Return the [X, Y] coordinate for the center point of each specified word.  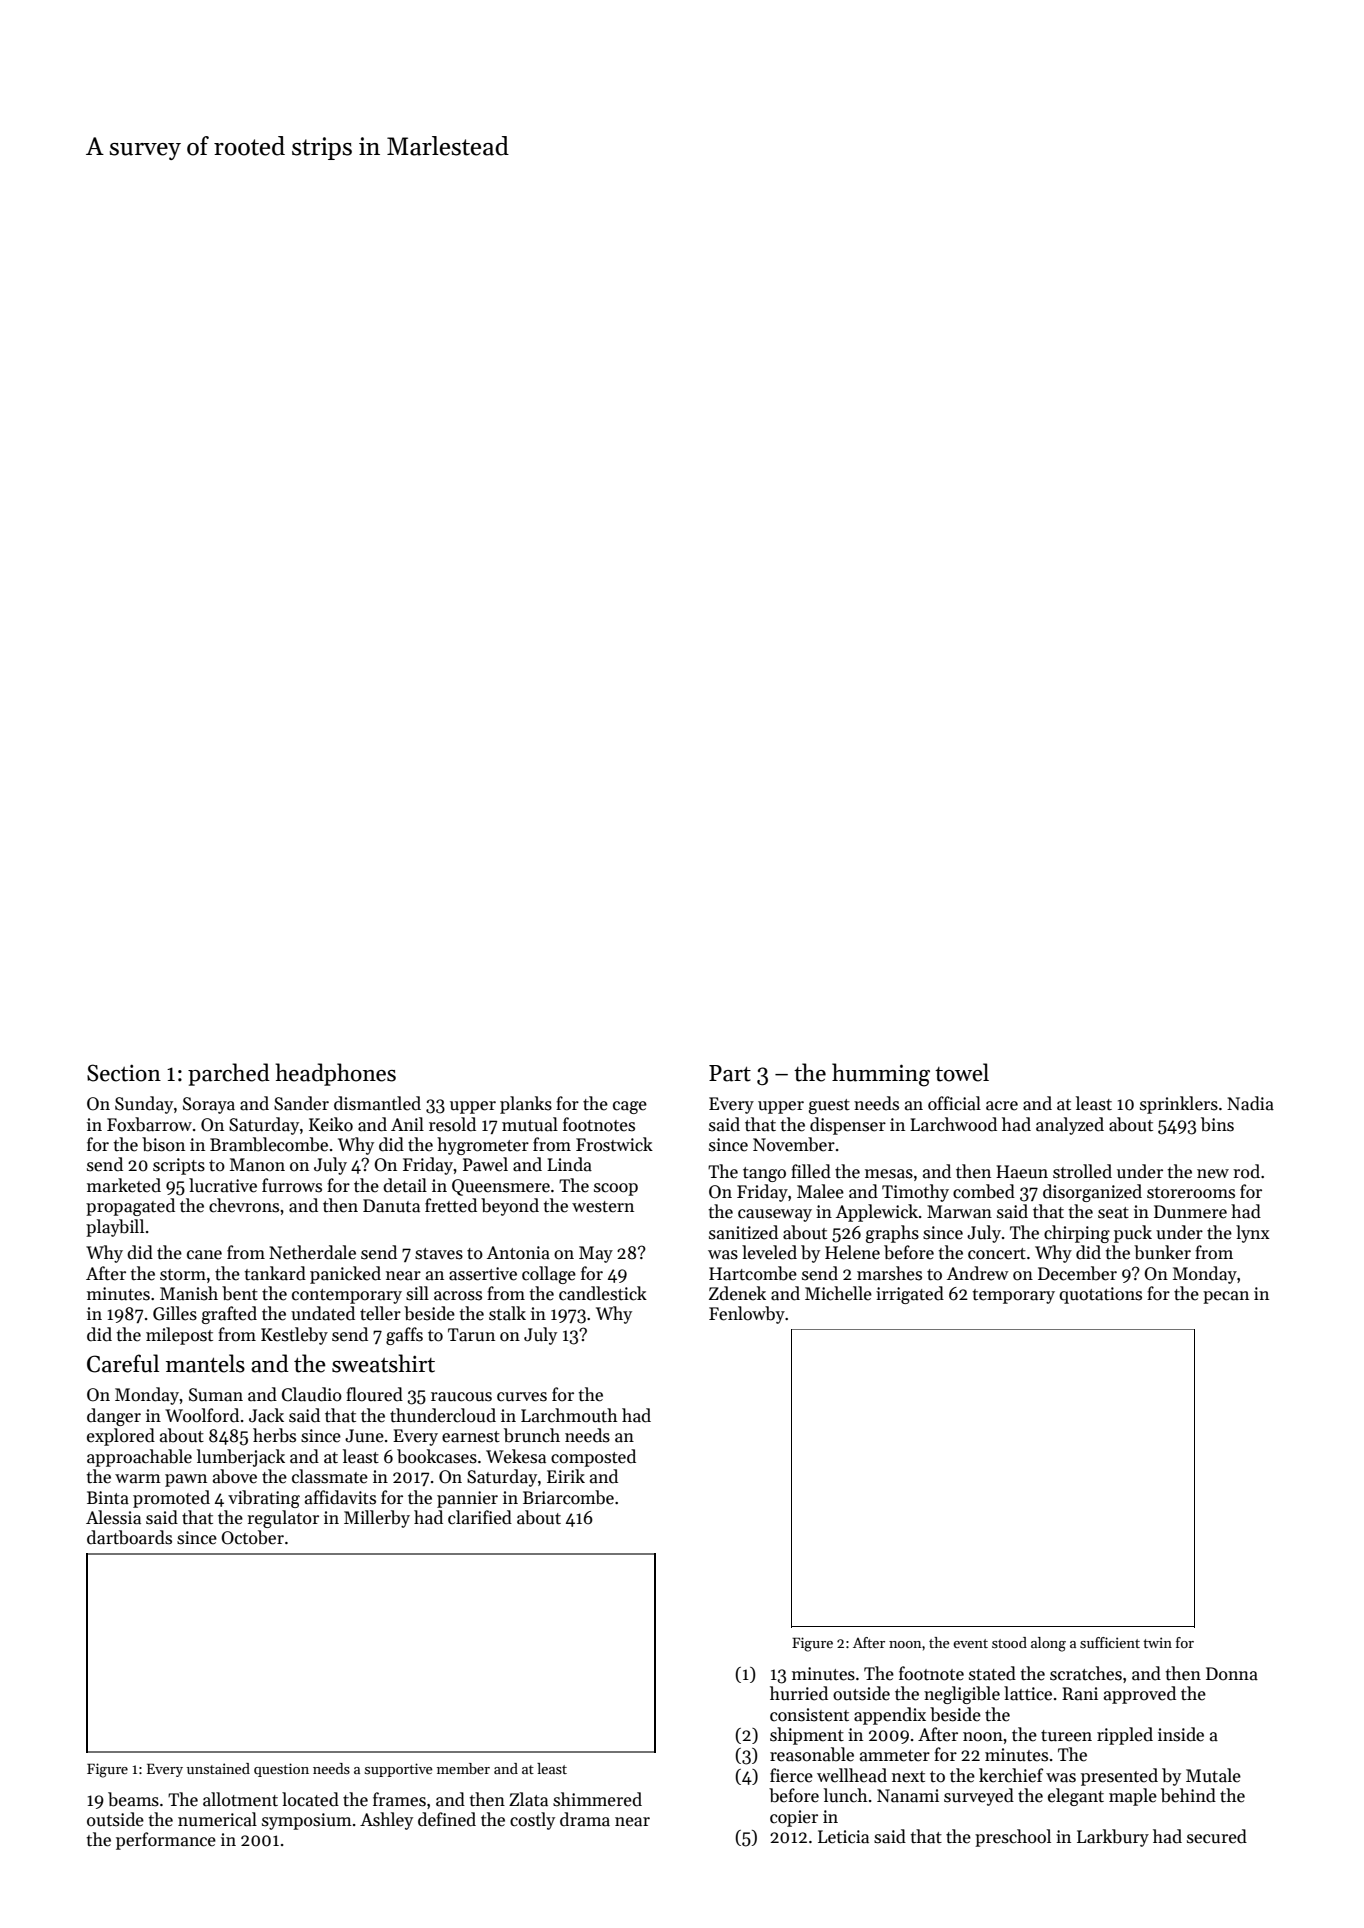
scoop [616, 1189]
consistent [809, 1715]
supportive [399, 1770]
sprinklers [1179, 1105]
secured [1217, 1836]
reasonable [812, 1754]
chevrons [244, 1205]
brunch [532, 1435]
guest [829, 1106]
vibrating [264, 1499]
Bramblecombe [269, 1144]
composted [593, 1458]
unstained [218, 1768]
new [1213, 1174]
